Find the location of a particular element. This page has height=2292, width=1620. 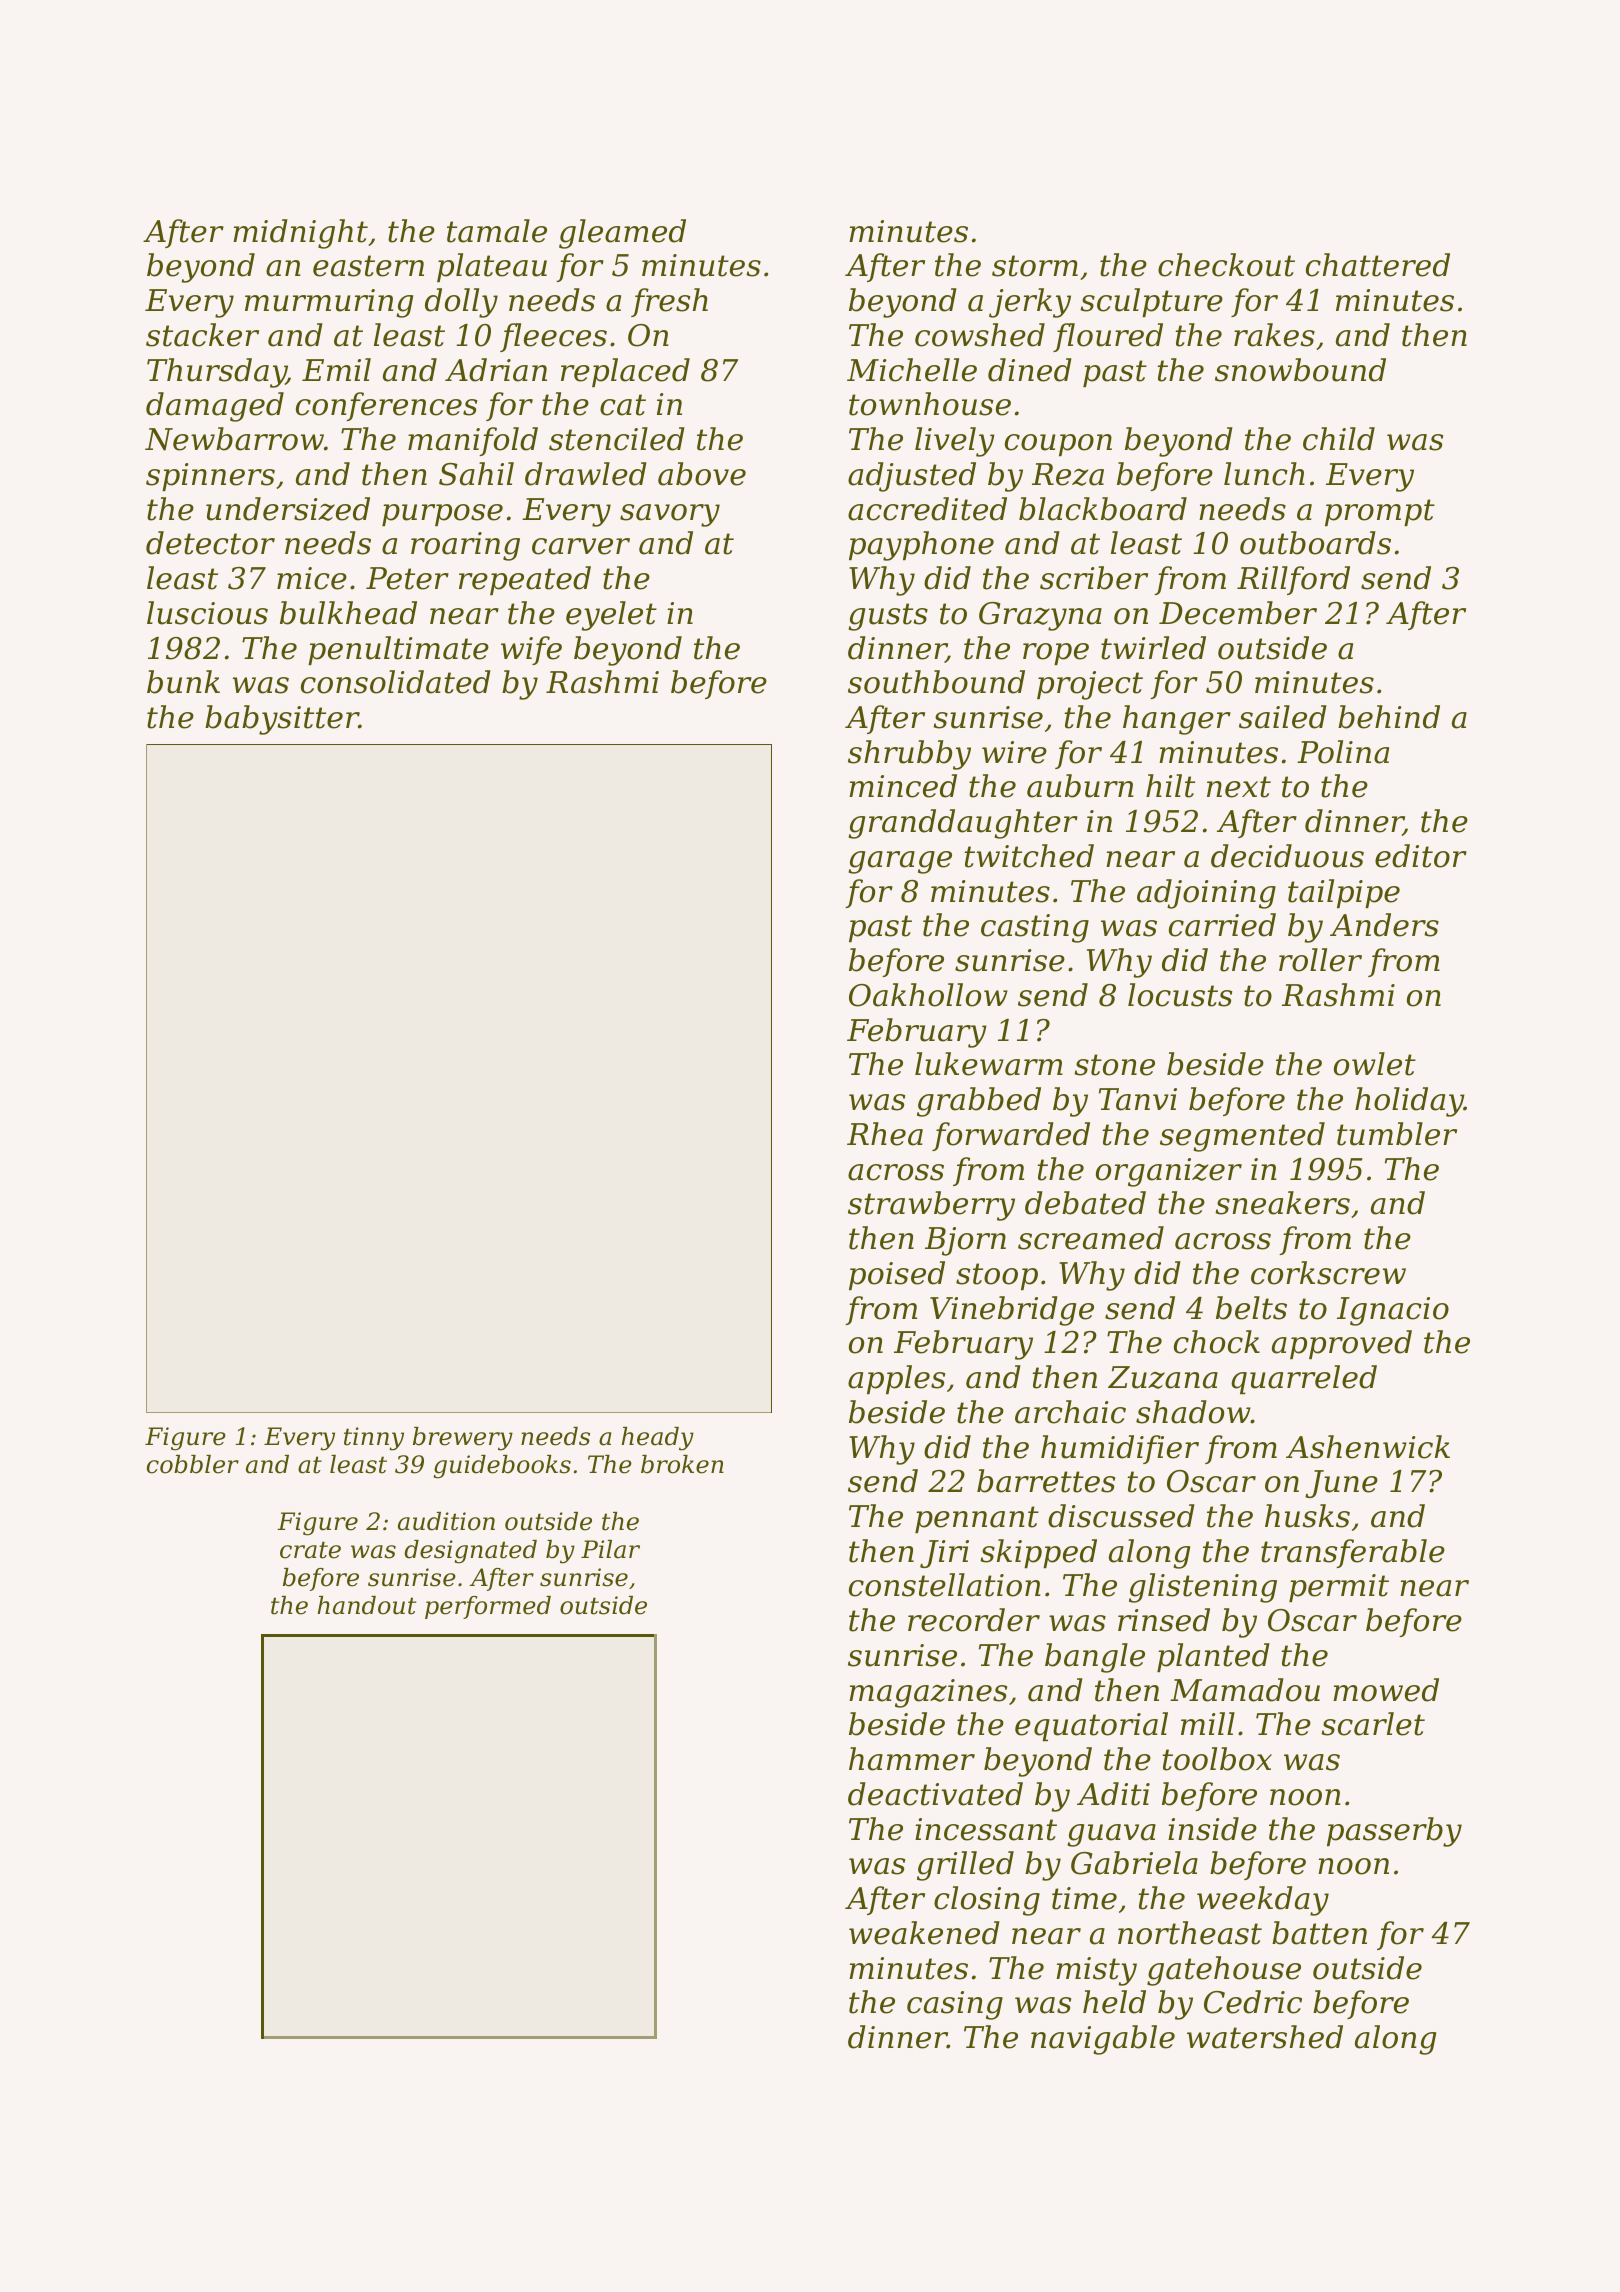

above is located at coordinates (702, 474).
